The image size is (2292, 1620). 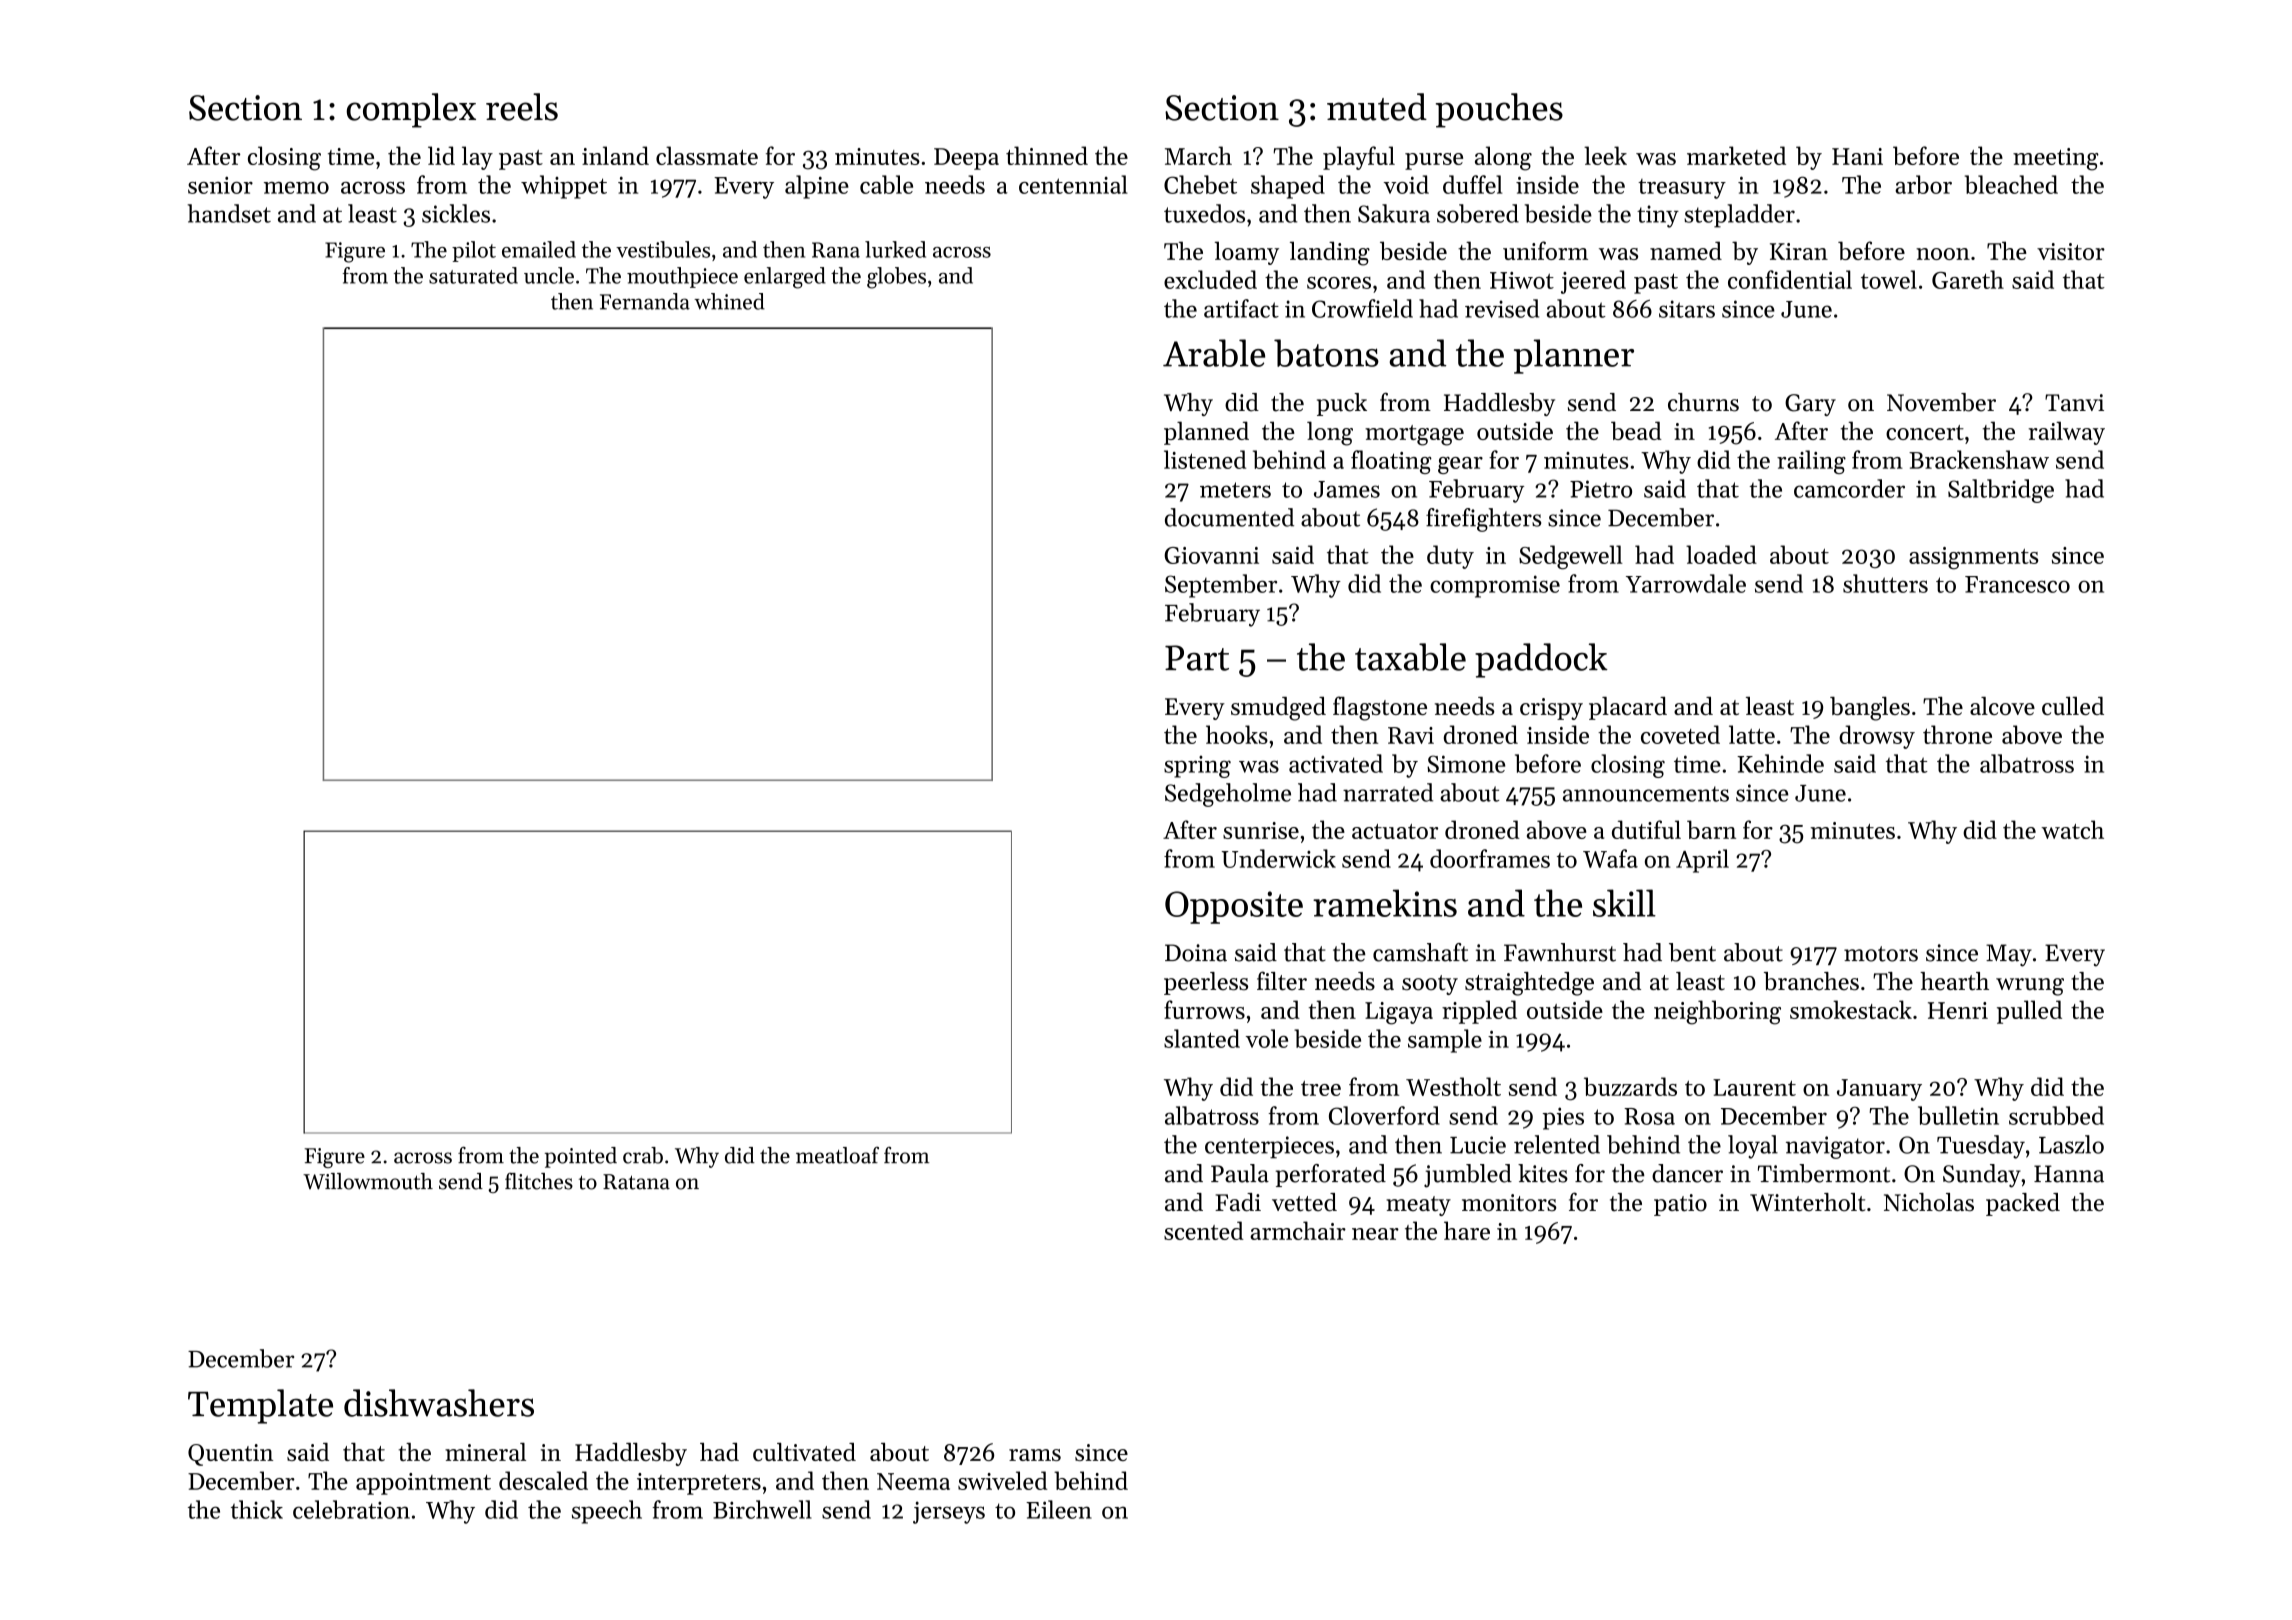 I want to click on Deepa, so click(x=966, y=159).
